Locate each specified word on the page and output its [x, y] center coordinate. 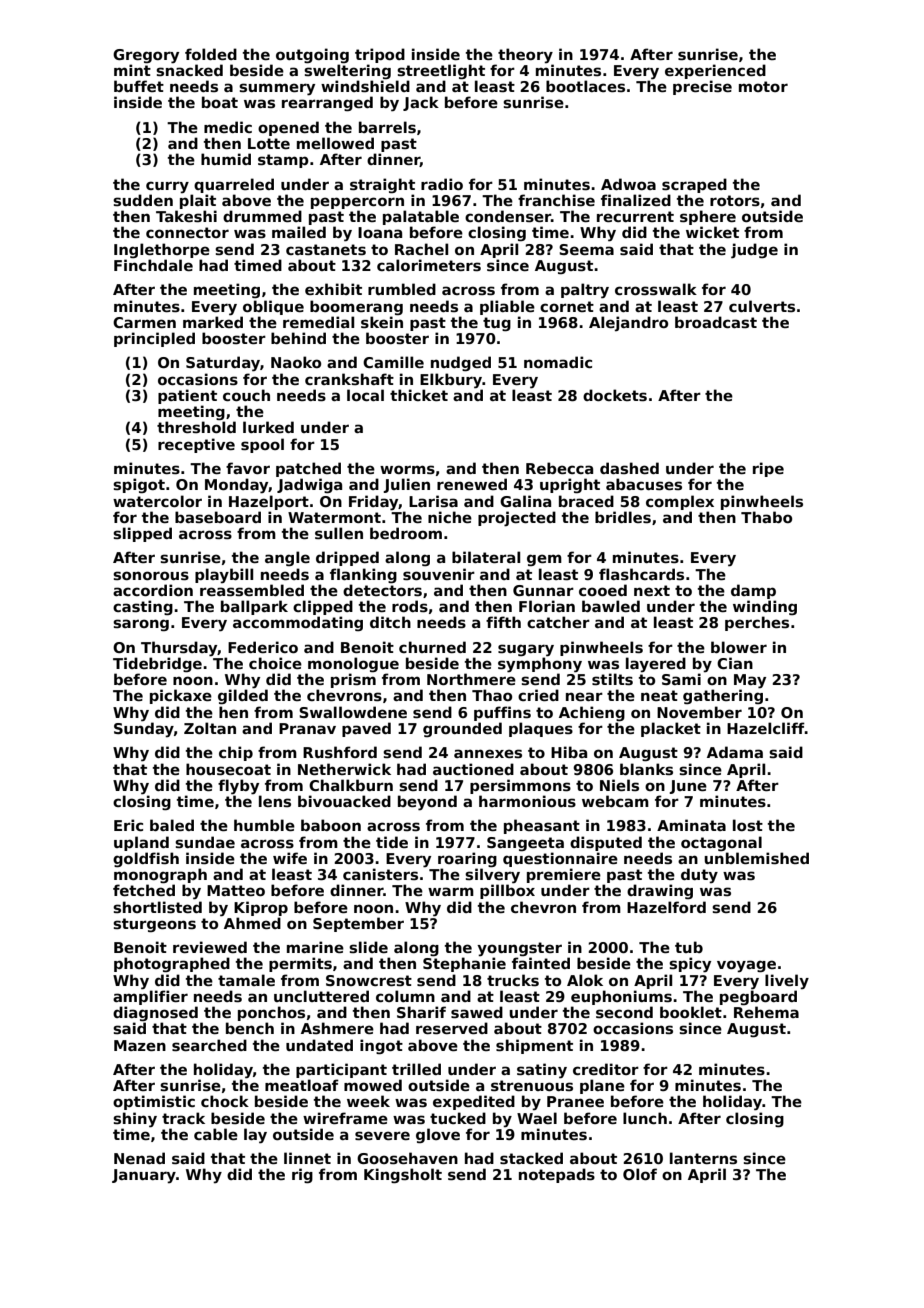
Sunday [144, 730]
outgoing [312, 55]
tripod [380, 55]
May [750, 681]
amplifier [150, 997]
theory [525, 56]
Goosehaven [407, 1158]
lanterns [703, 1158]
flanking [363, 575]
